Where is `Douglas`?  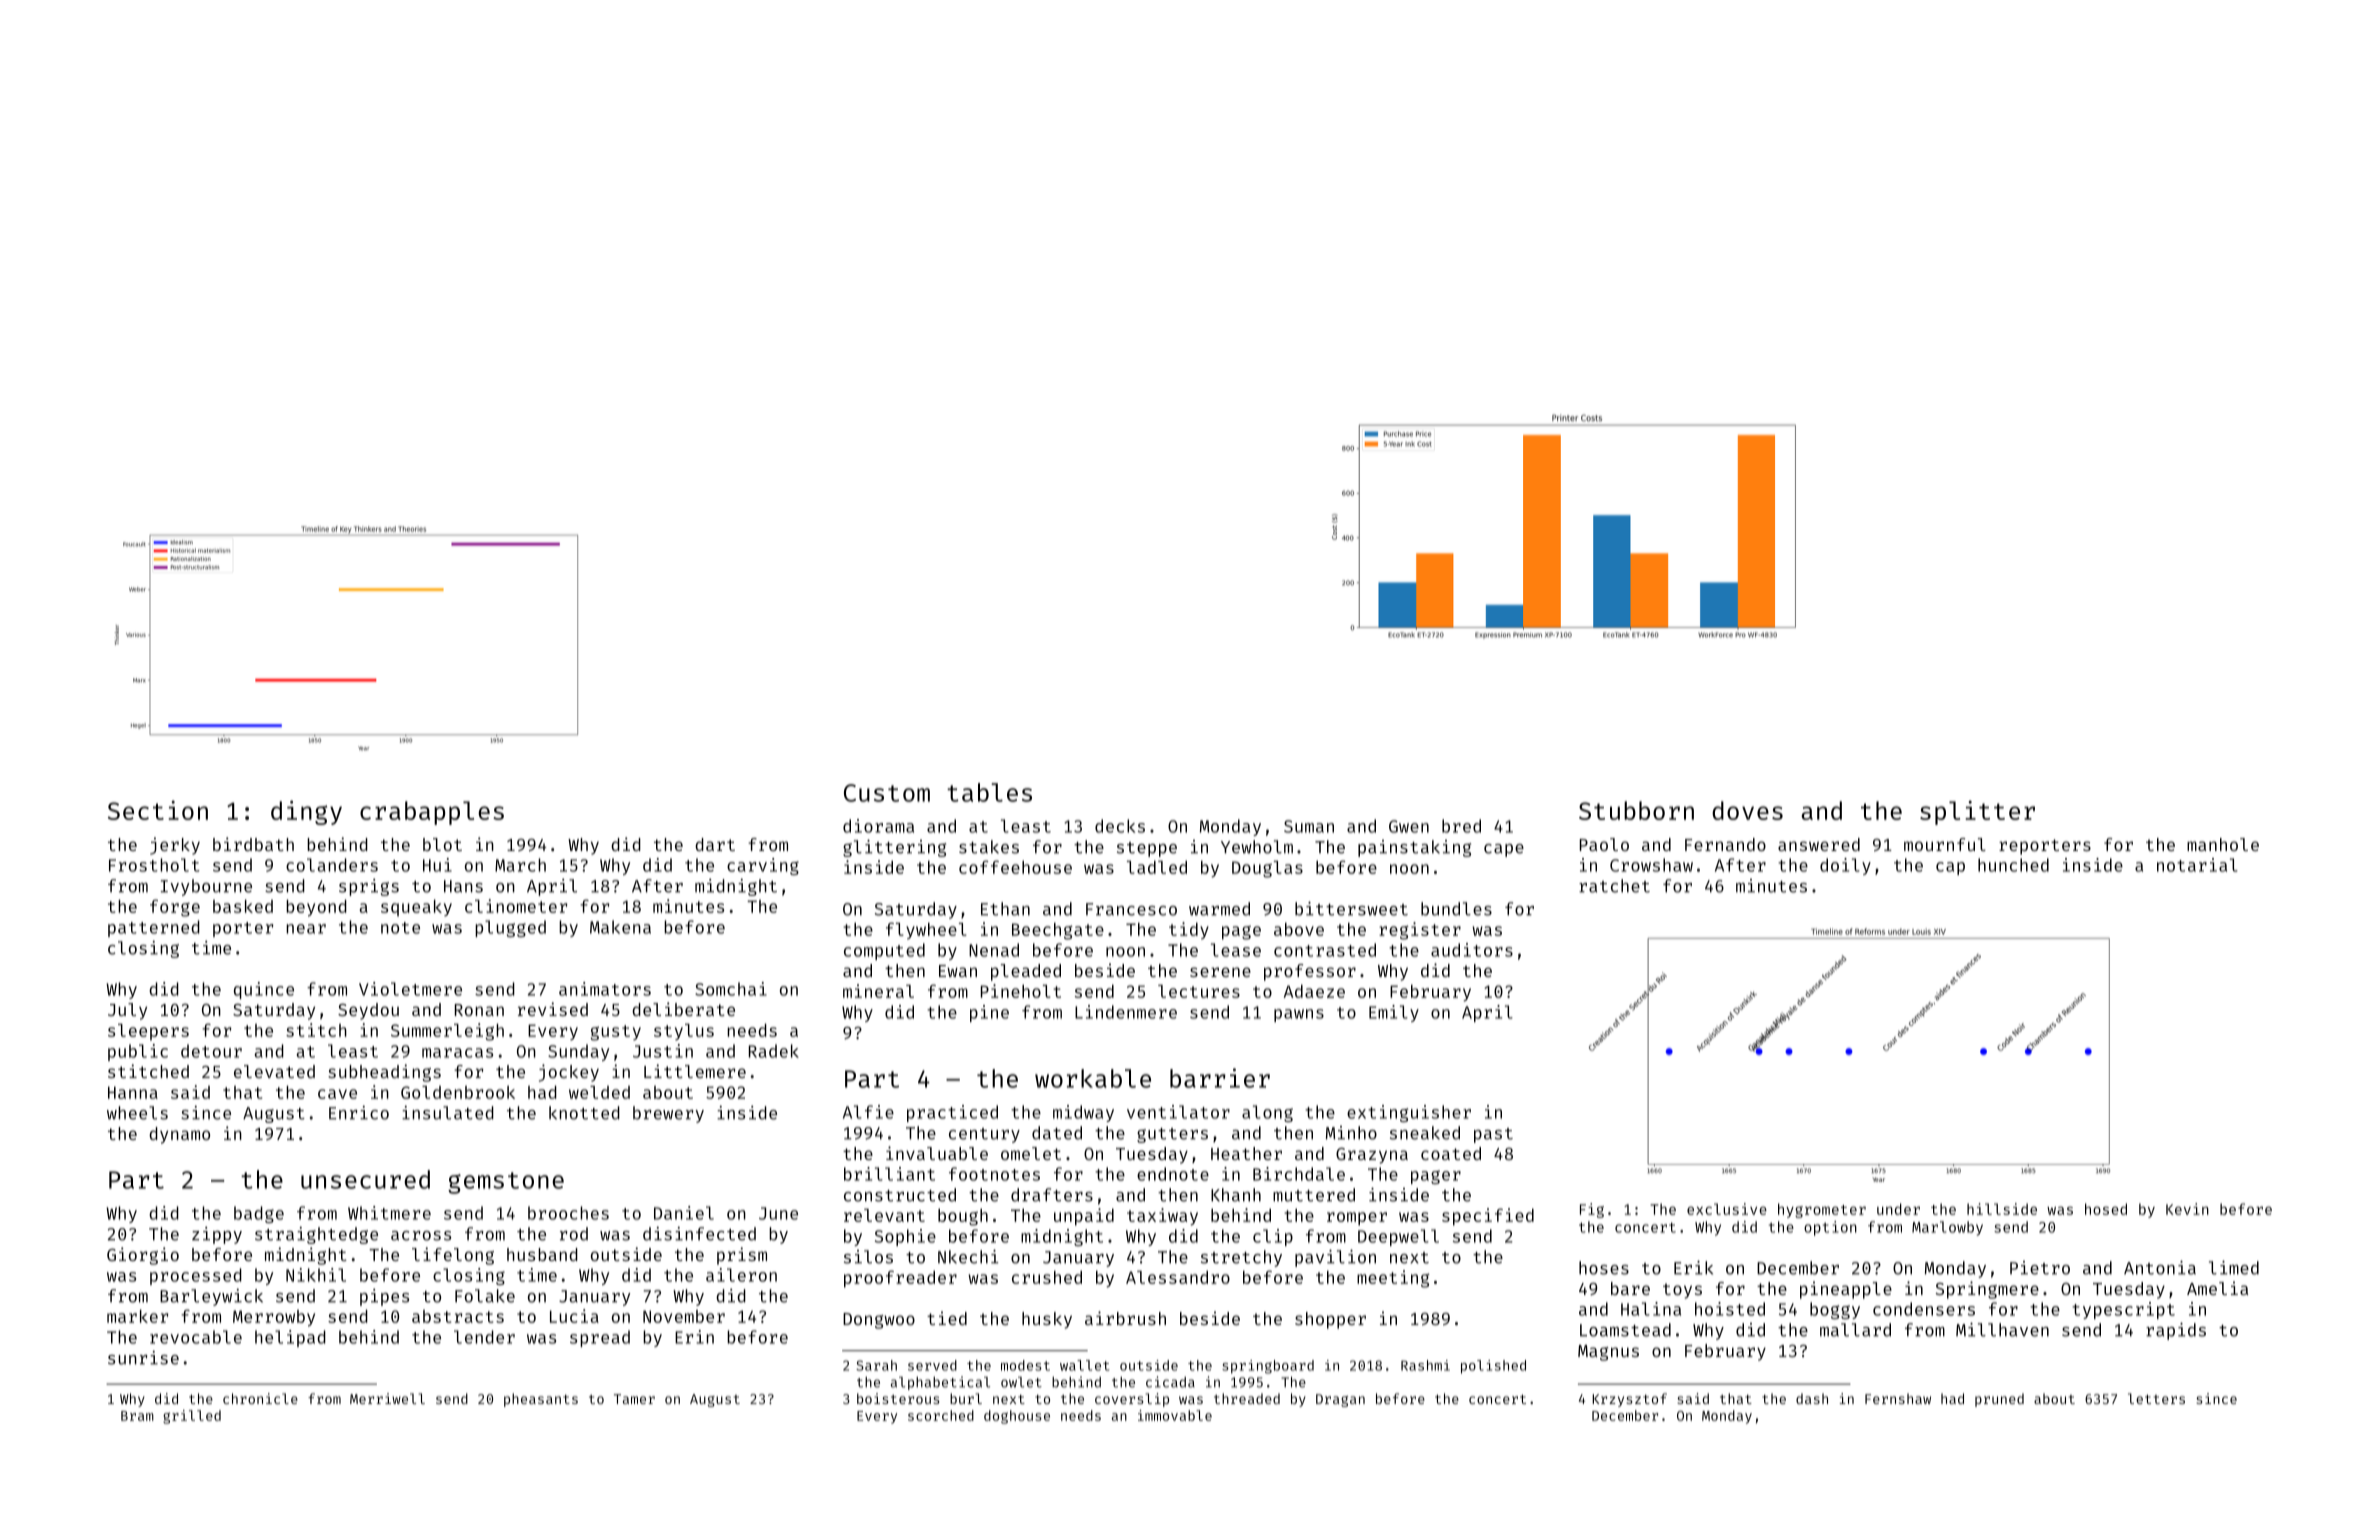 Douglas is located at coordinates (1267, 869).
